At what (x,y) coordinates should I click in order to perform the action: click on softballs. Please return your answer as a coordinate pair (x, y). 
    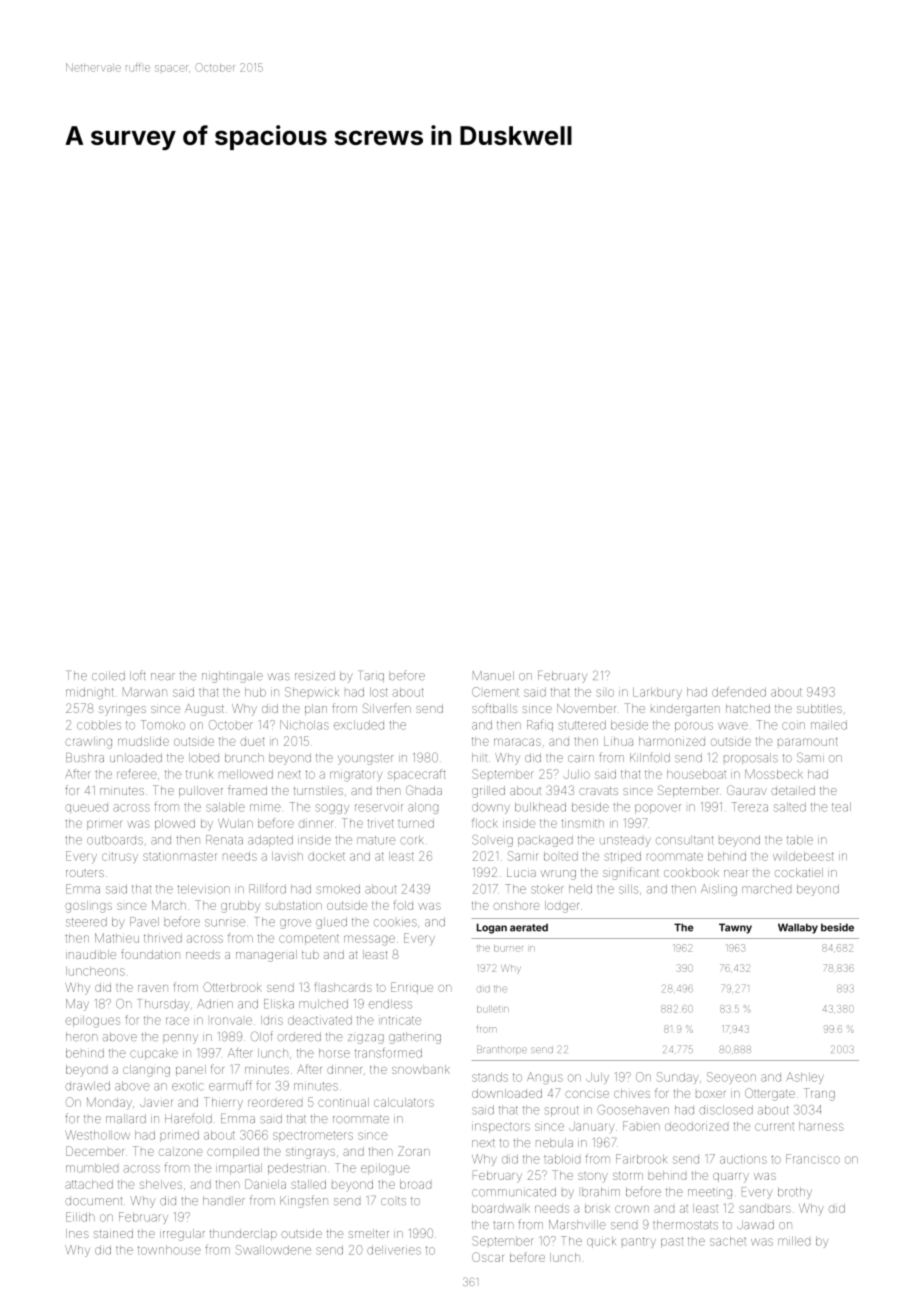
    Looking at the image, I should click on (494, 708).
